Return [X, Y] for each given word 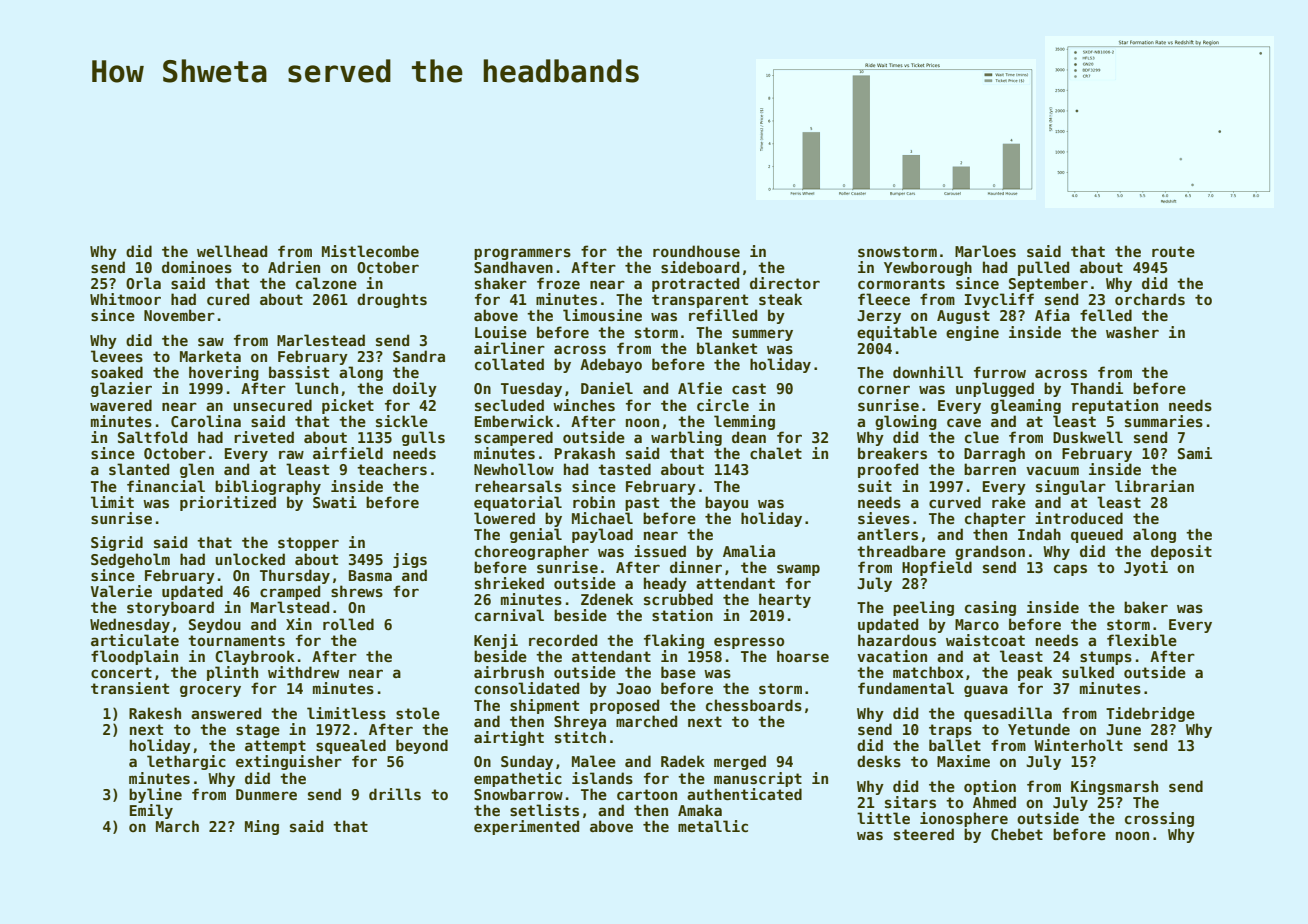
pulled [1043, 268]
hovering [224, 373]
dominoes [197, 267]
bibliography [268, 487]
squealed [351, 746]
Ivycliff [999, 300]
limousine [602, 315]
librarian [1154, 486]
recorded [563, 640]
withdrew [303, 672]
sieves [884, 518]
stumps [1106, 658]
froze [558, 283]
